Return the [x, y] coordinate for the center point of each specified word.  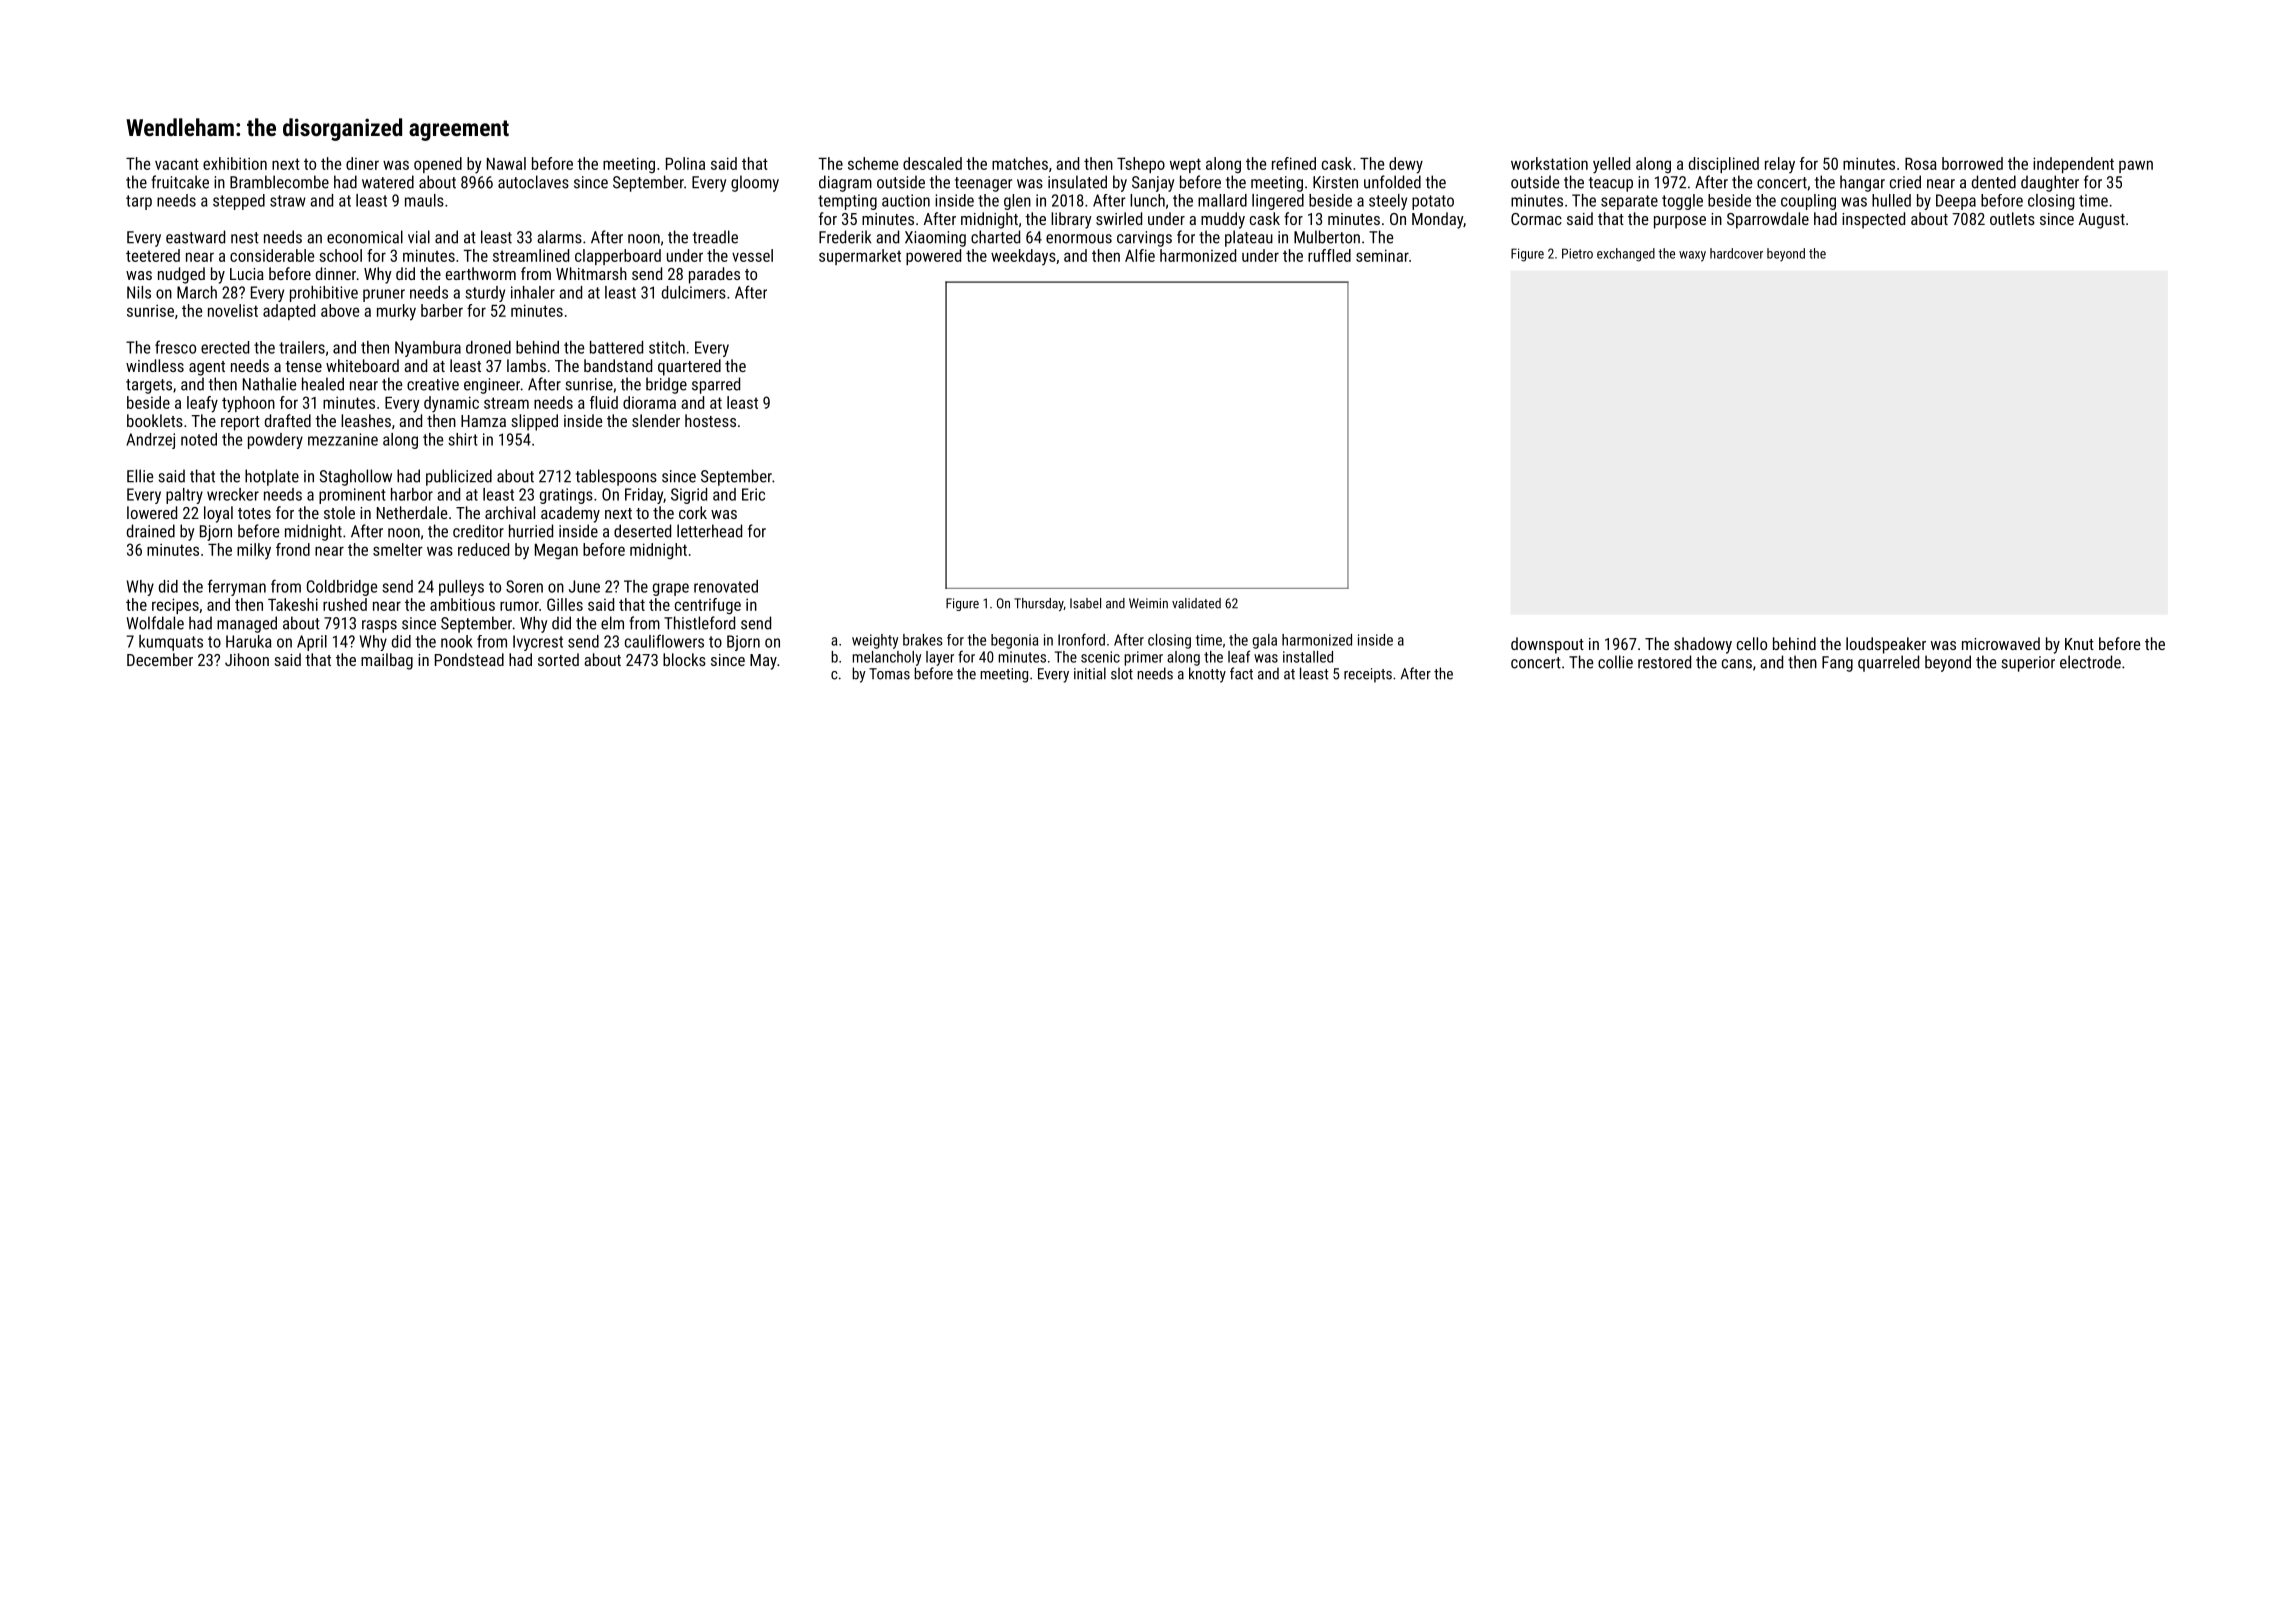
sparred [716, 385]
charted [995, 237]
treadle [715, 237]
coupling [1808, 202]
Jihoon [247, 659]
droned [488, 347]
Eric [753, 494]
